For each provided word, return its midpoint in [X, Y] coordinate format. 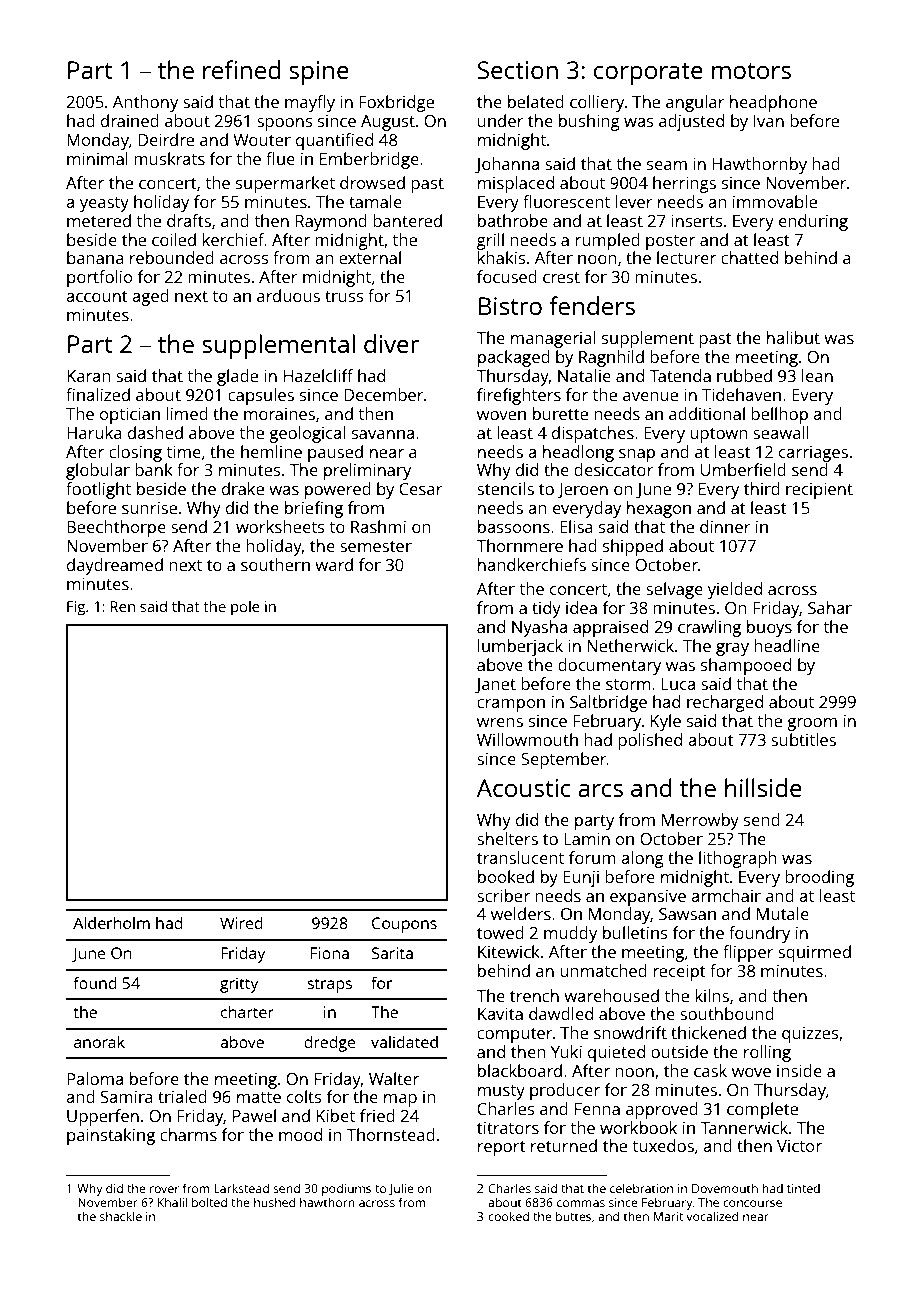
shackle [121, 1216]
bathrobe [513, 220]
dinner [725, 526]
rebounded [172, 257]
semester [376, 546]
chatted [749, 257]
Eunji [581, 878]
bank [154, 469]
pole [245, 608]
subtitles [803, 739]
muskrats [169, 158]
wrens [500, 722]
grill [490, 241]
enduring [813, 222]
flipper [748, 953]
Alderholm [111, 922]
